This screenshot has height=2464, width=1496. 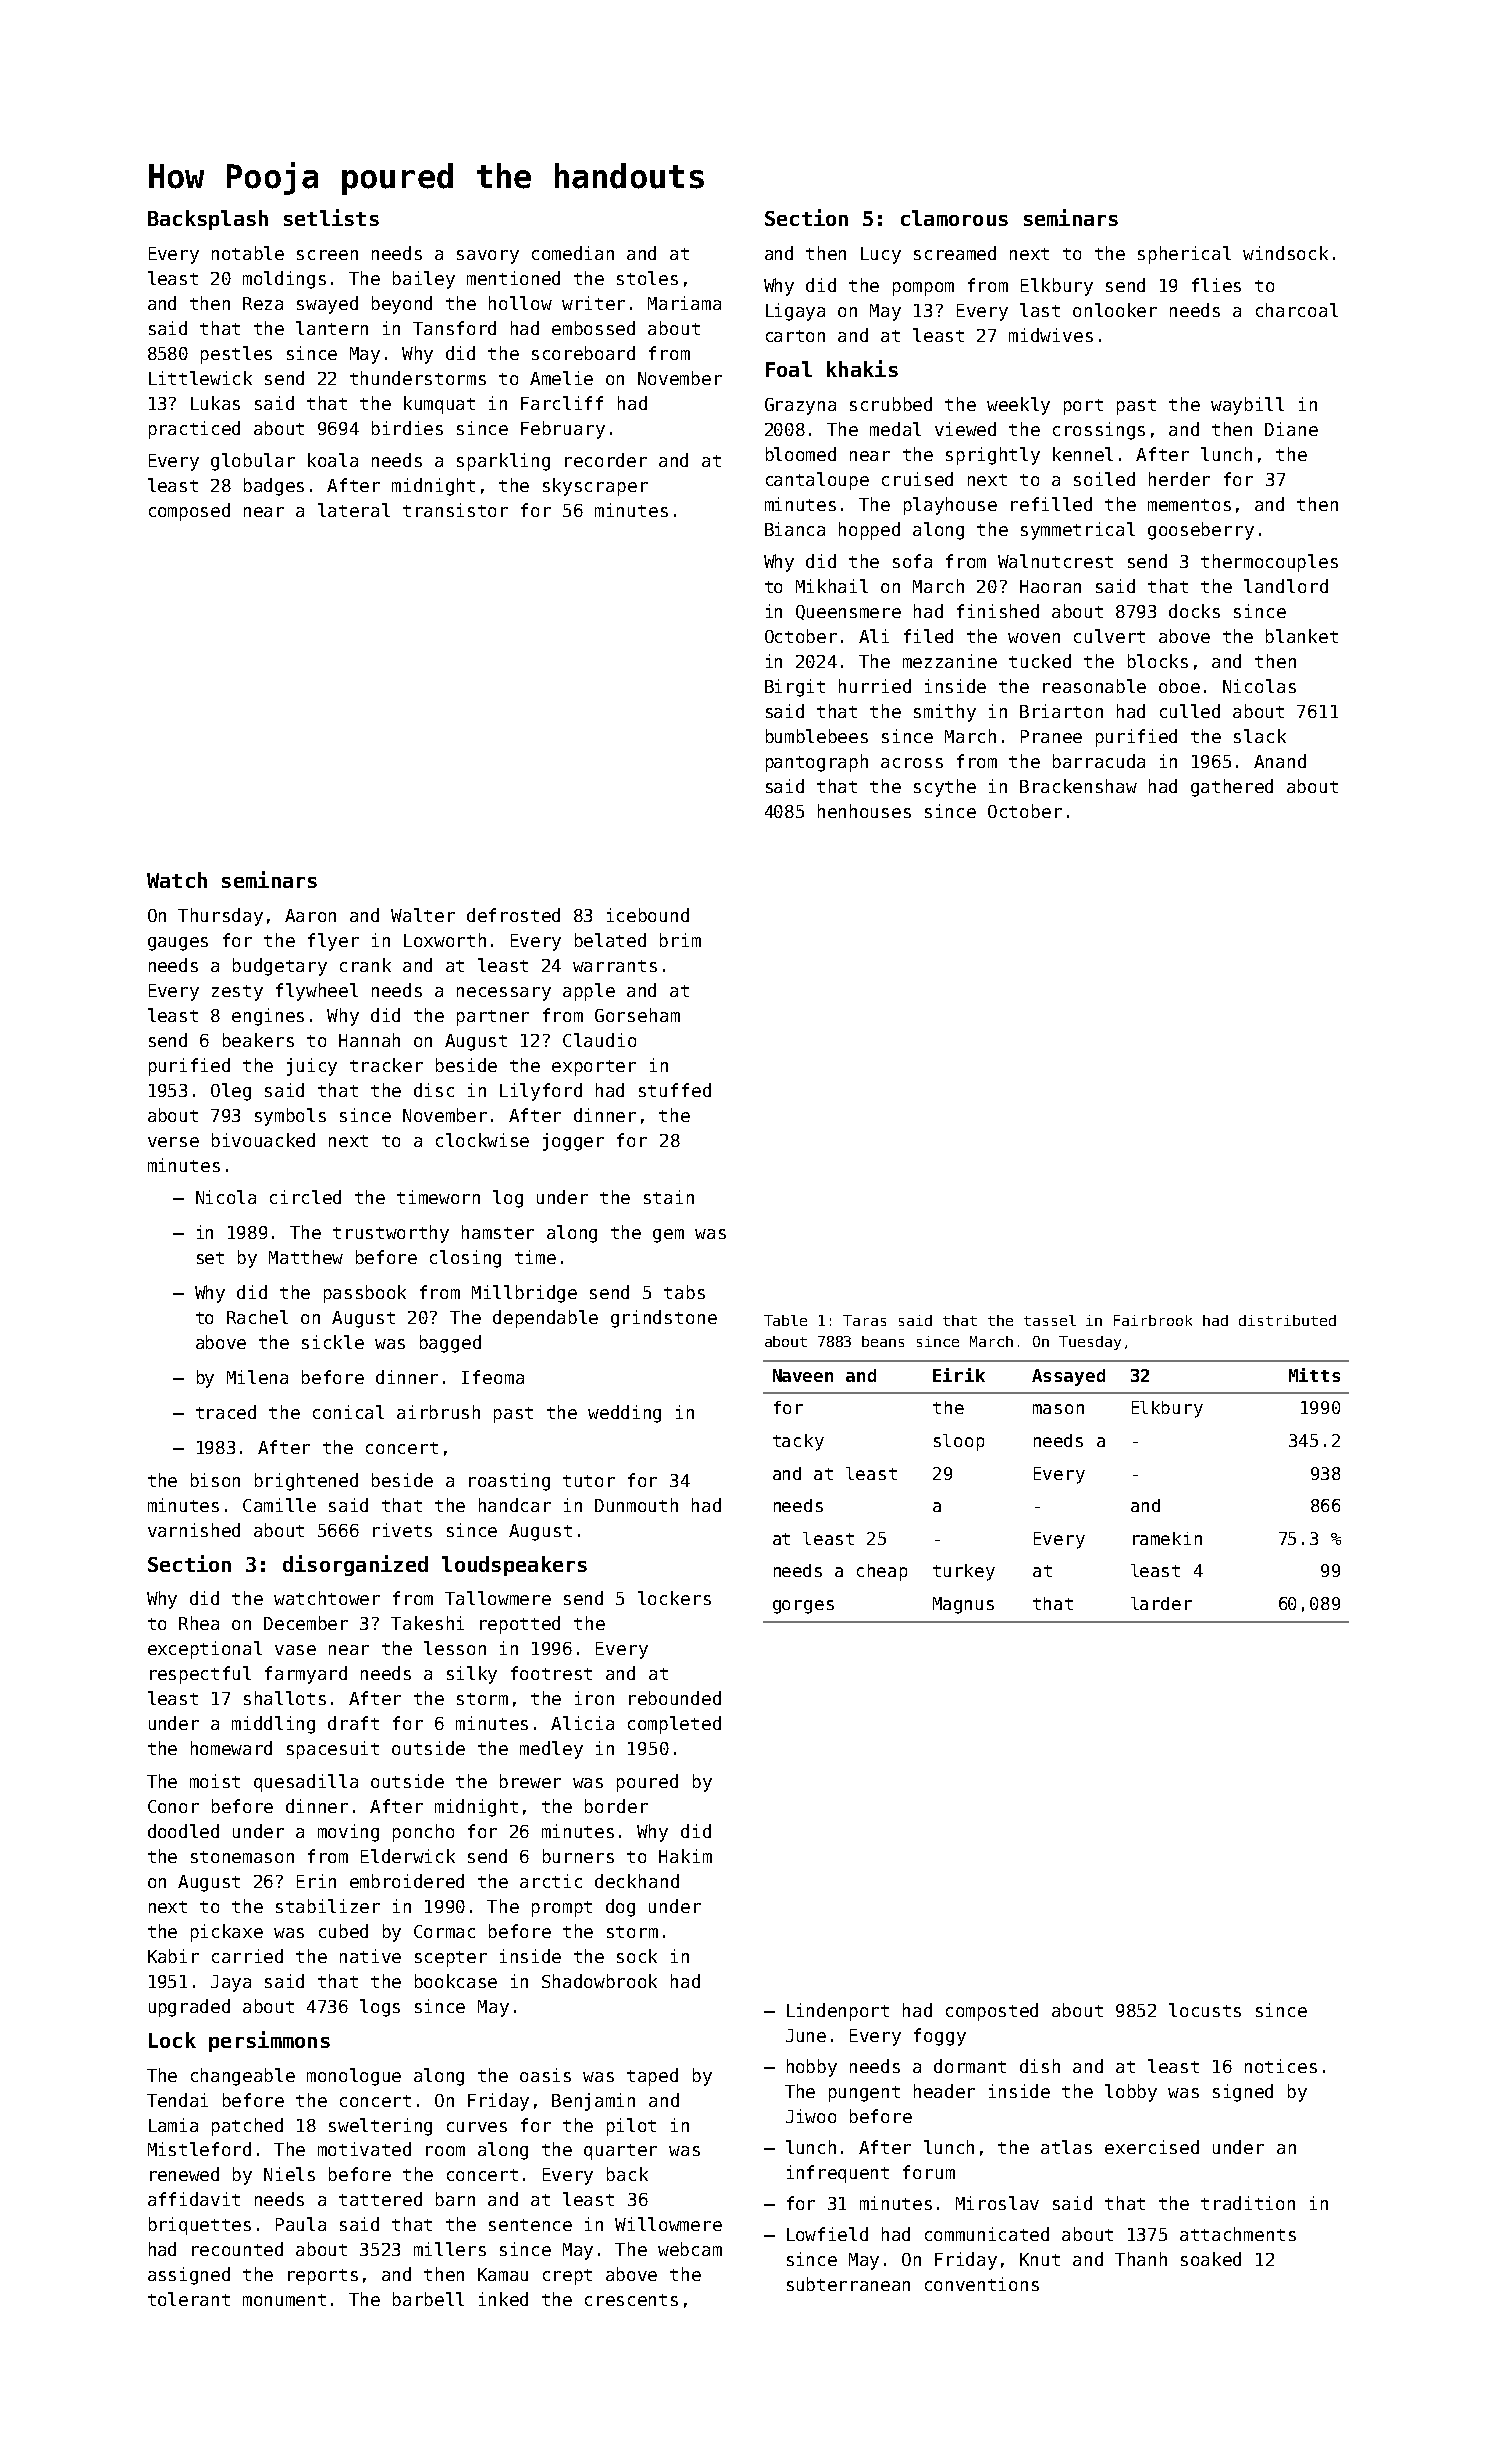 What do you see at coordinates (226, 1412) in the screenshot?
I see `traced` at bounding box center [226, 1412].
